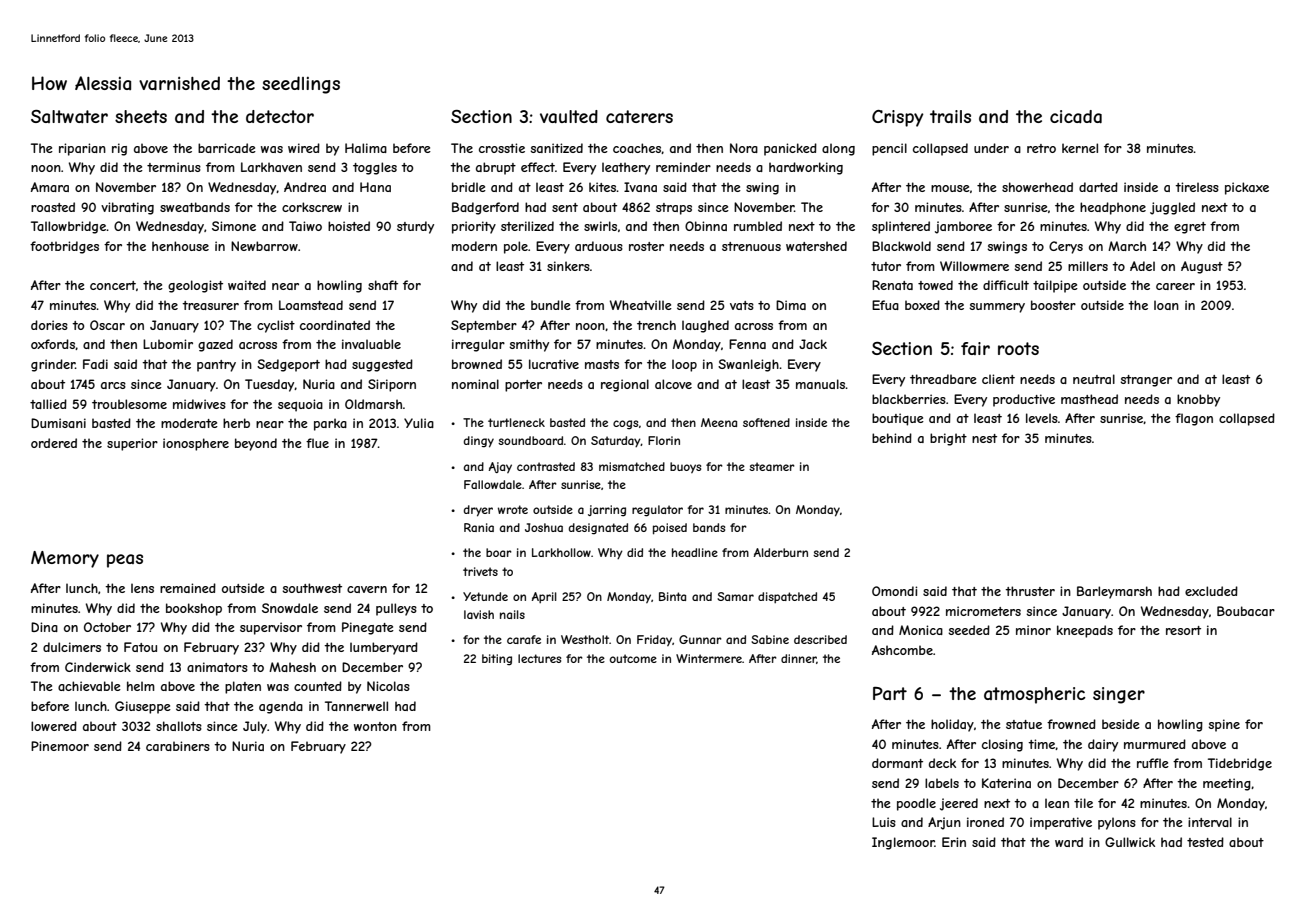  I want to click on Amara, so click(50, 187).
